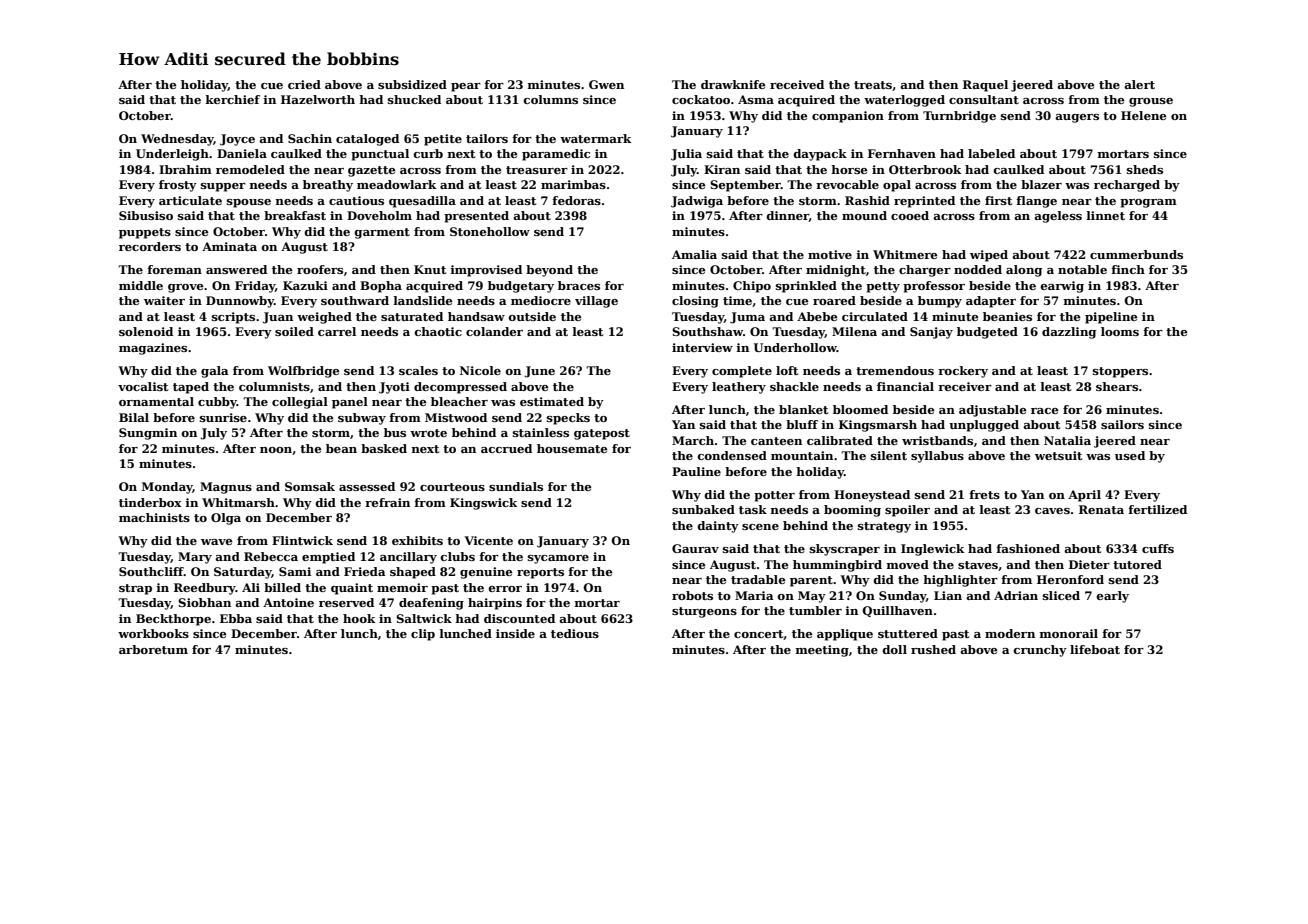  I want to click on garment, so click(382, 233).
